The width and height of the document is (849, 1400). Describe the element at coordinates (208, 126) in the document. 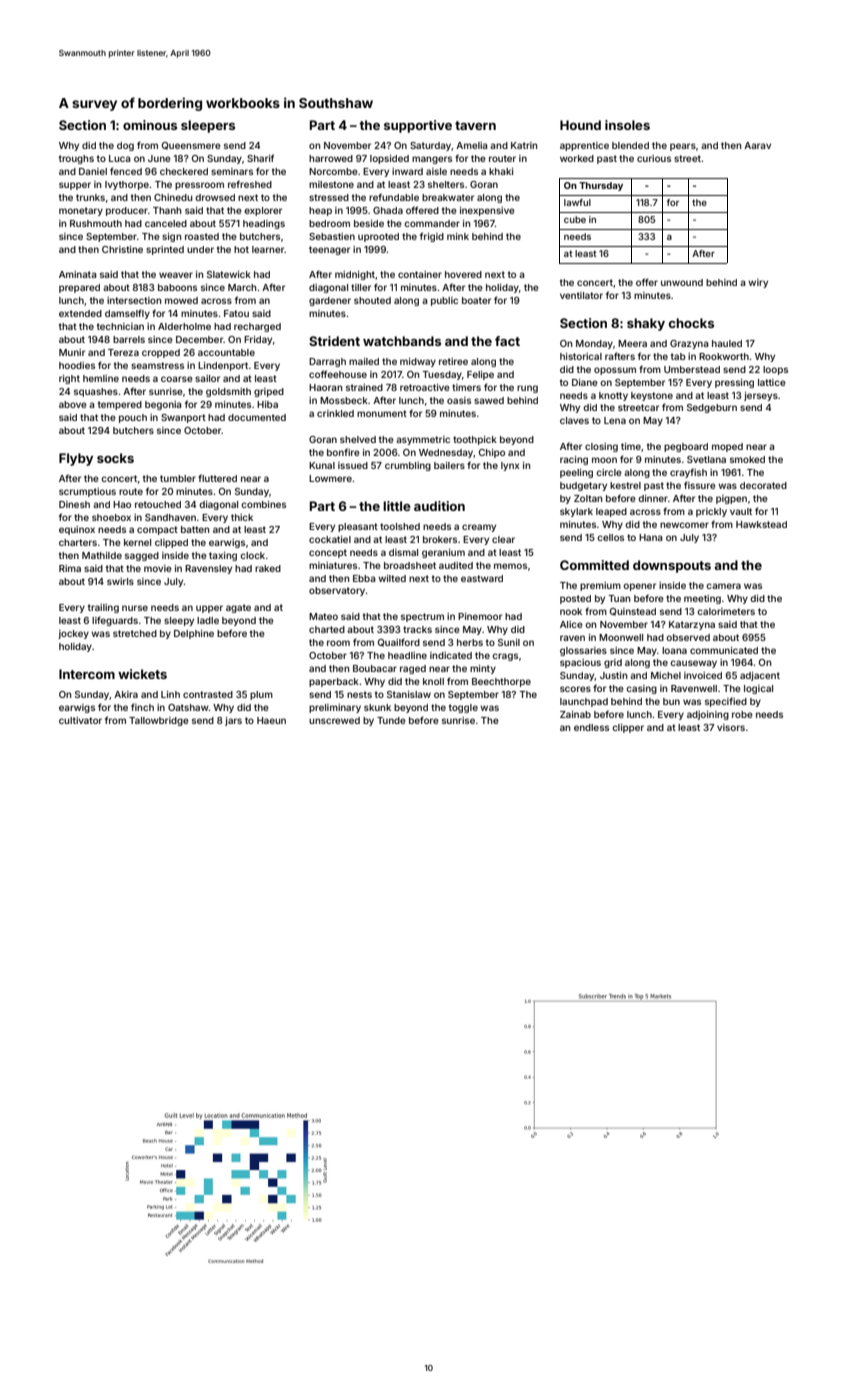

I see `sleepers` at that location.
